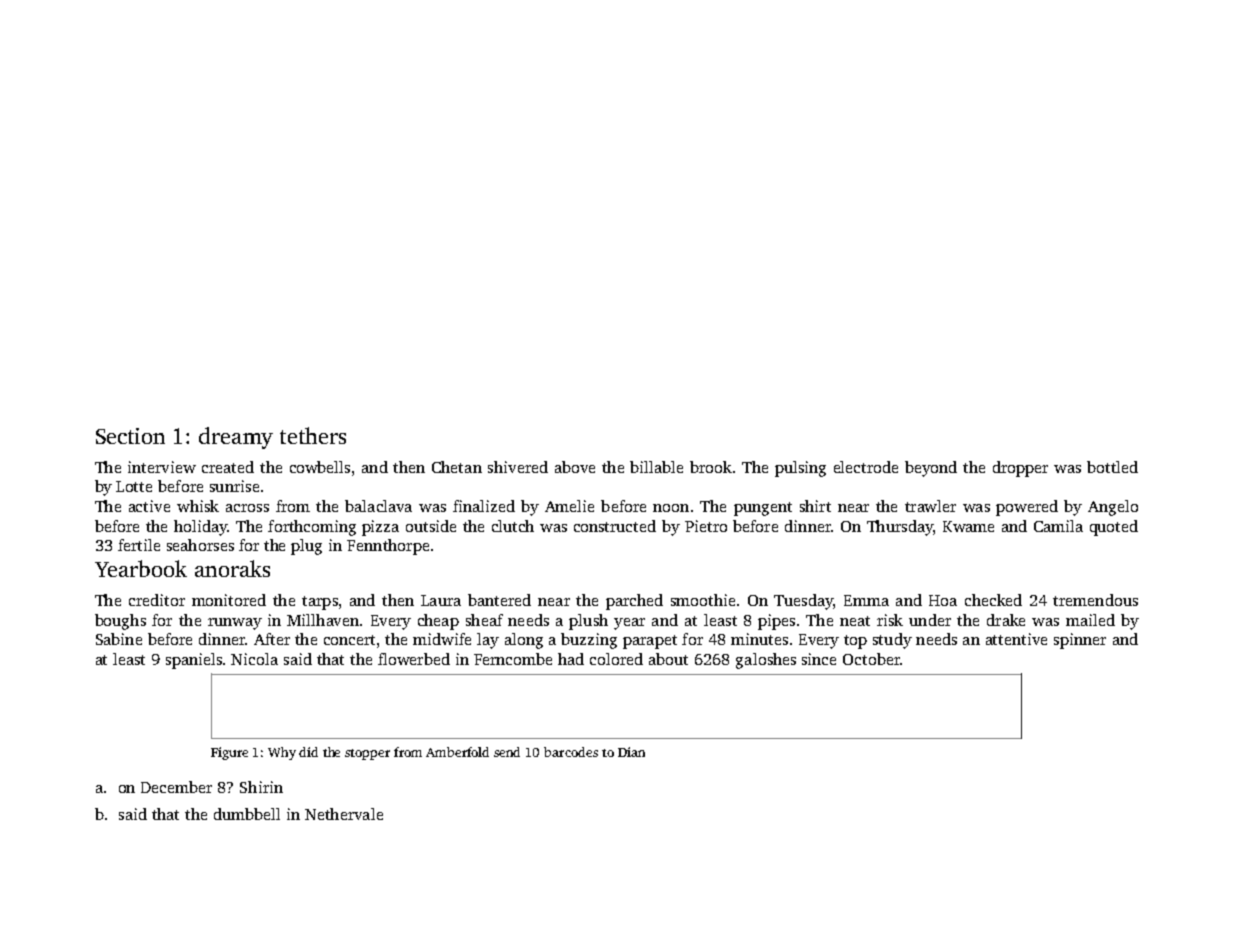 The height and width of the page is (952, 1233). I want to click on spinner, so click(1080, 641).
